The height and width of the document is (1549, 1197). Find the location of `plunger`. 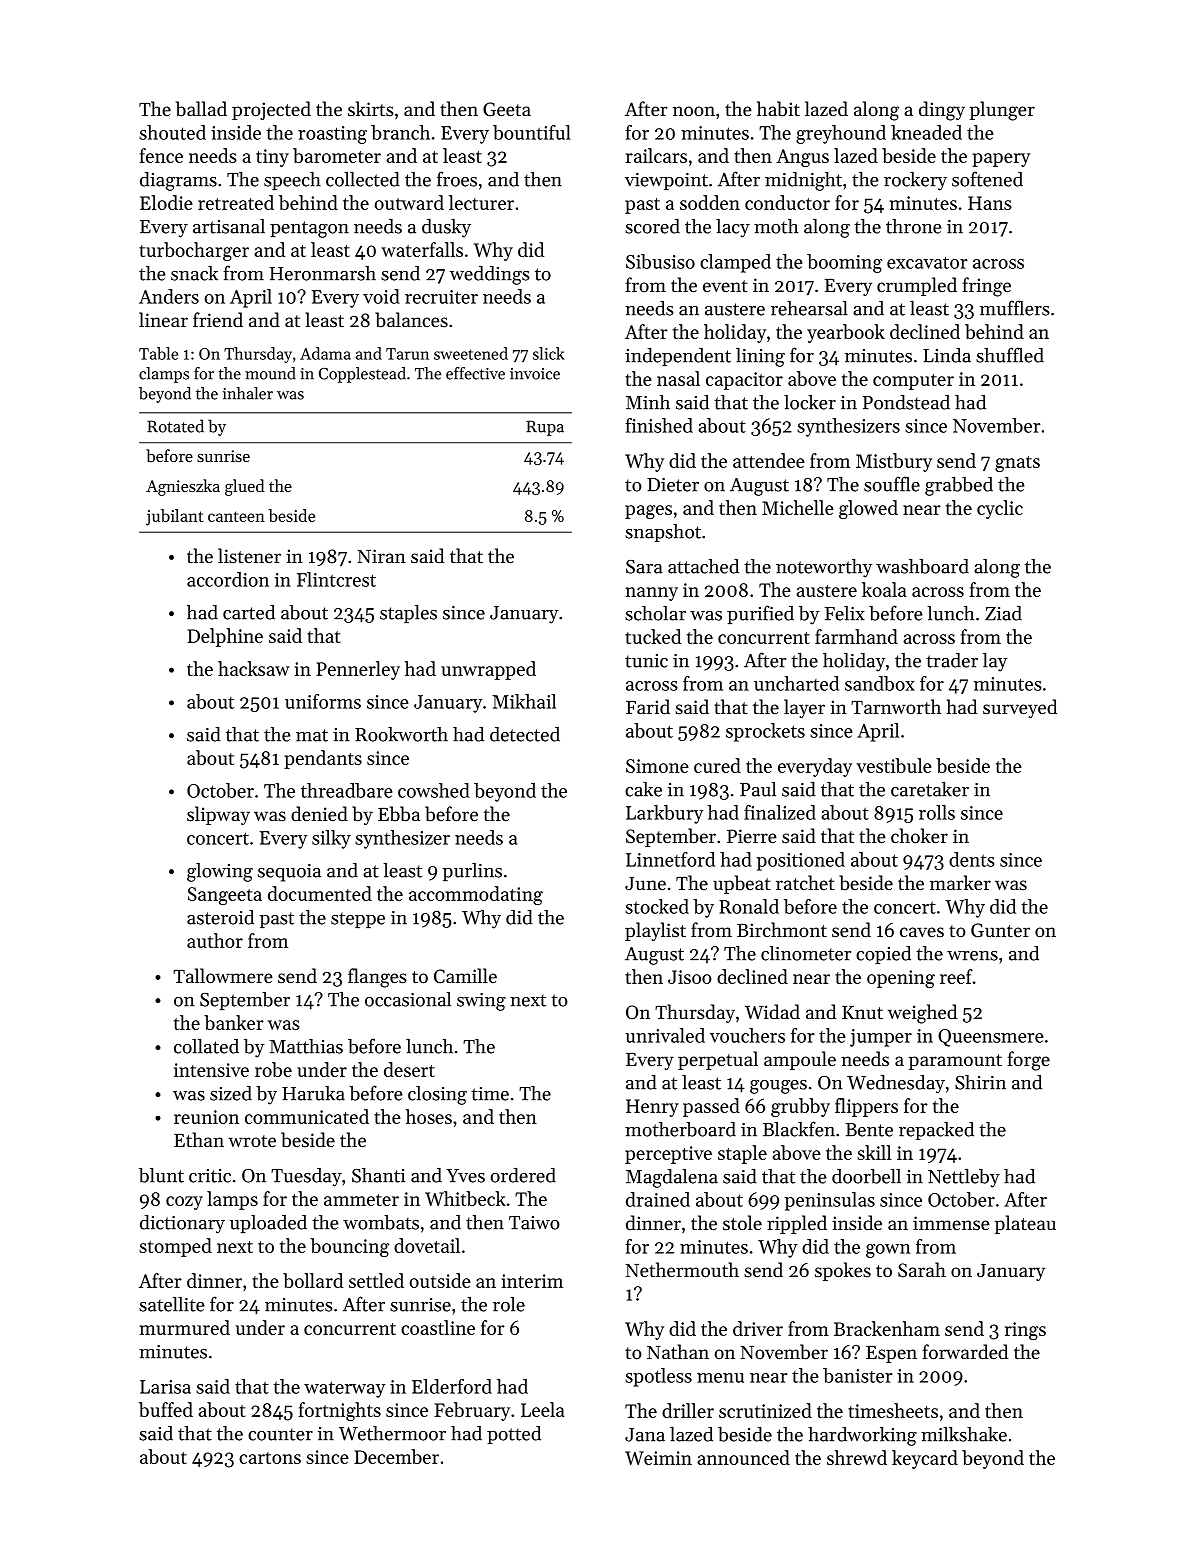

plunger is located at coordinates (1002, 111).
